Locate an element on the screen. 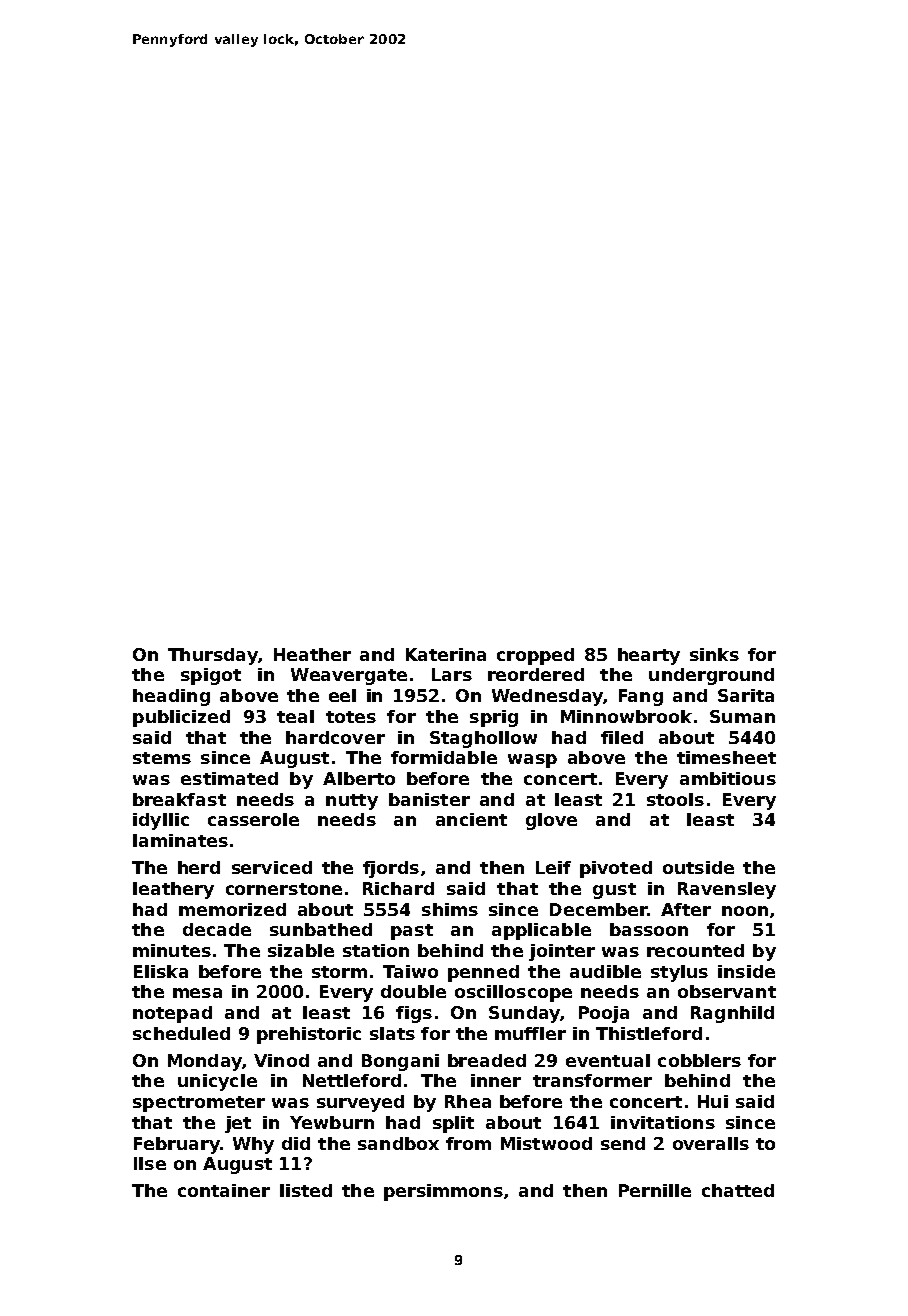 The height and width of the screenshot is (1316, 908). Katerina is located at coordinates (446, 654).
